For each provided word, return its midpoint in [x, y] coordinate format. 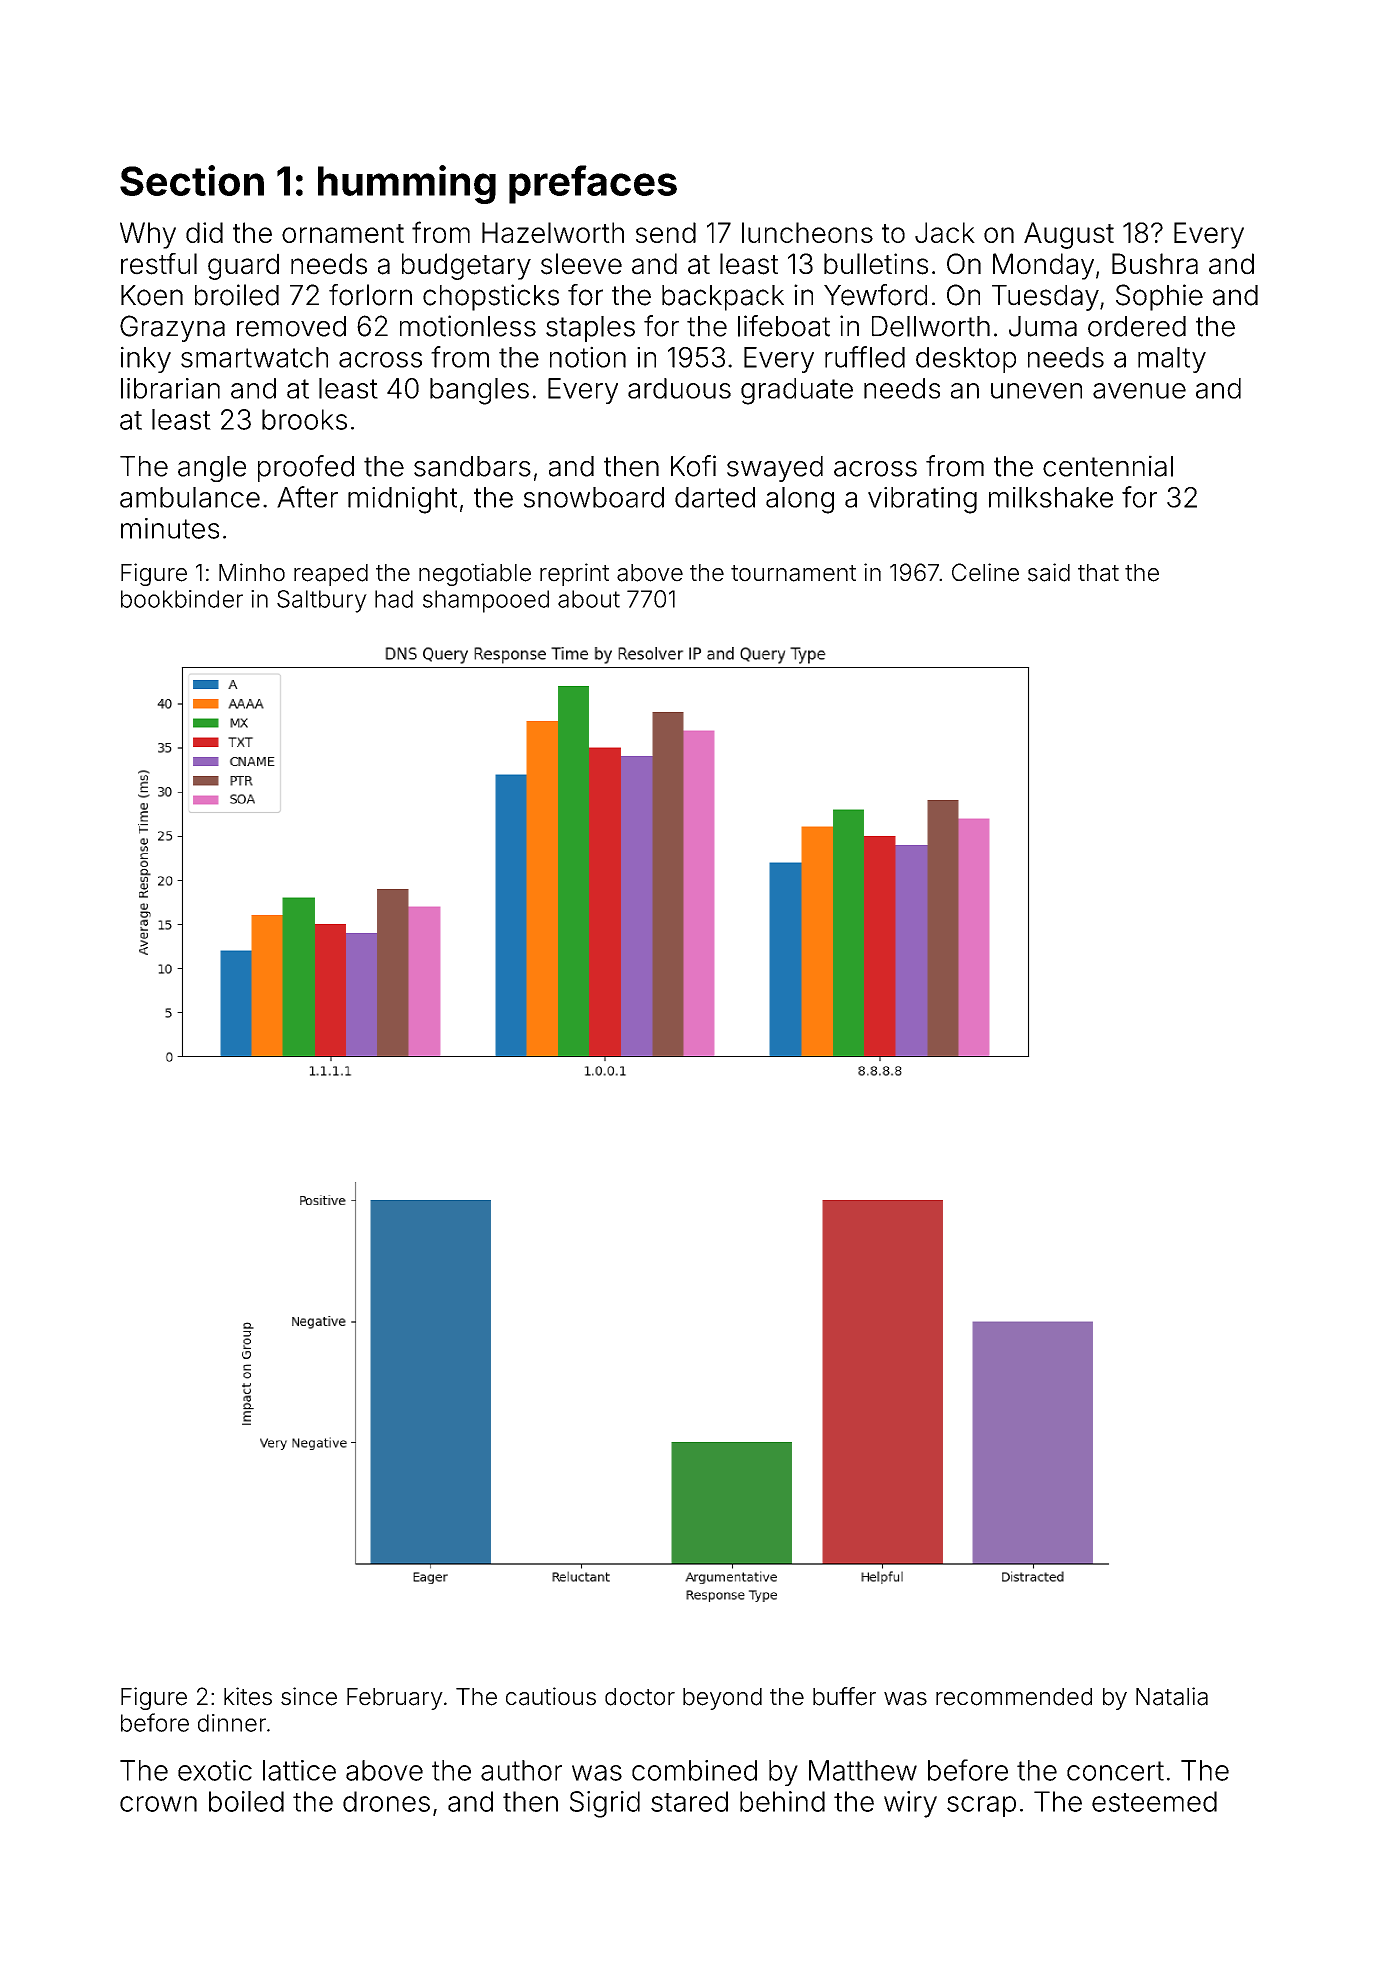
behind [782, 1801]
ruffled [865, 357]
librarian [170, 388]
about [589, 599]
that [1098, 573]
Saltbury [322, 601]
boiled [246, 1801]
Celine [985, 572]
